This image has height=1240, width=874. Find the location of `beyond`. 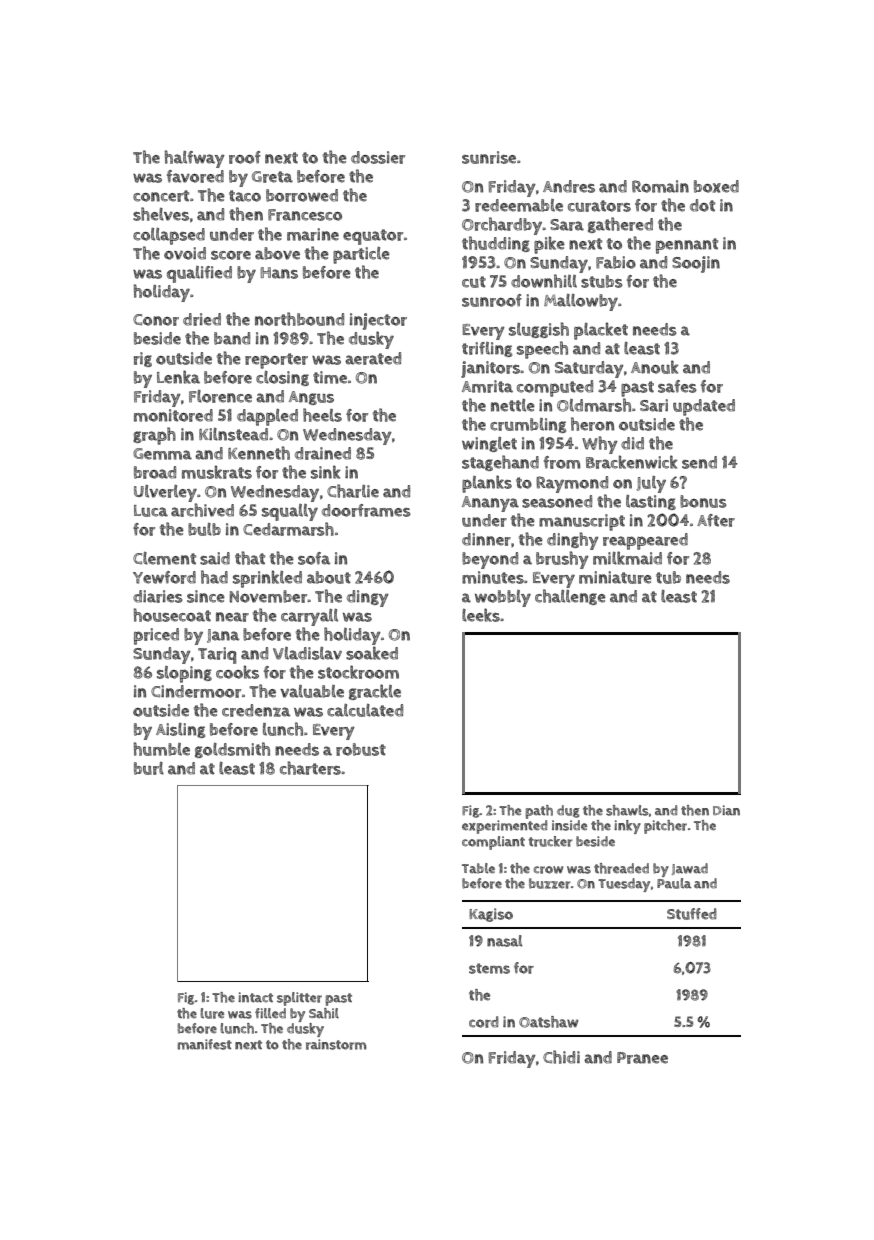

beyond is located at coordinates (490, 560).
